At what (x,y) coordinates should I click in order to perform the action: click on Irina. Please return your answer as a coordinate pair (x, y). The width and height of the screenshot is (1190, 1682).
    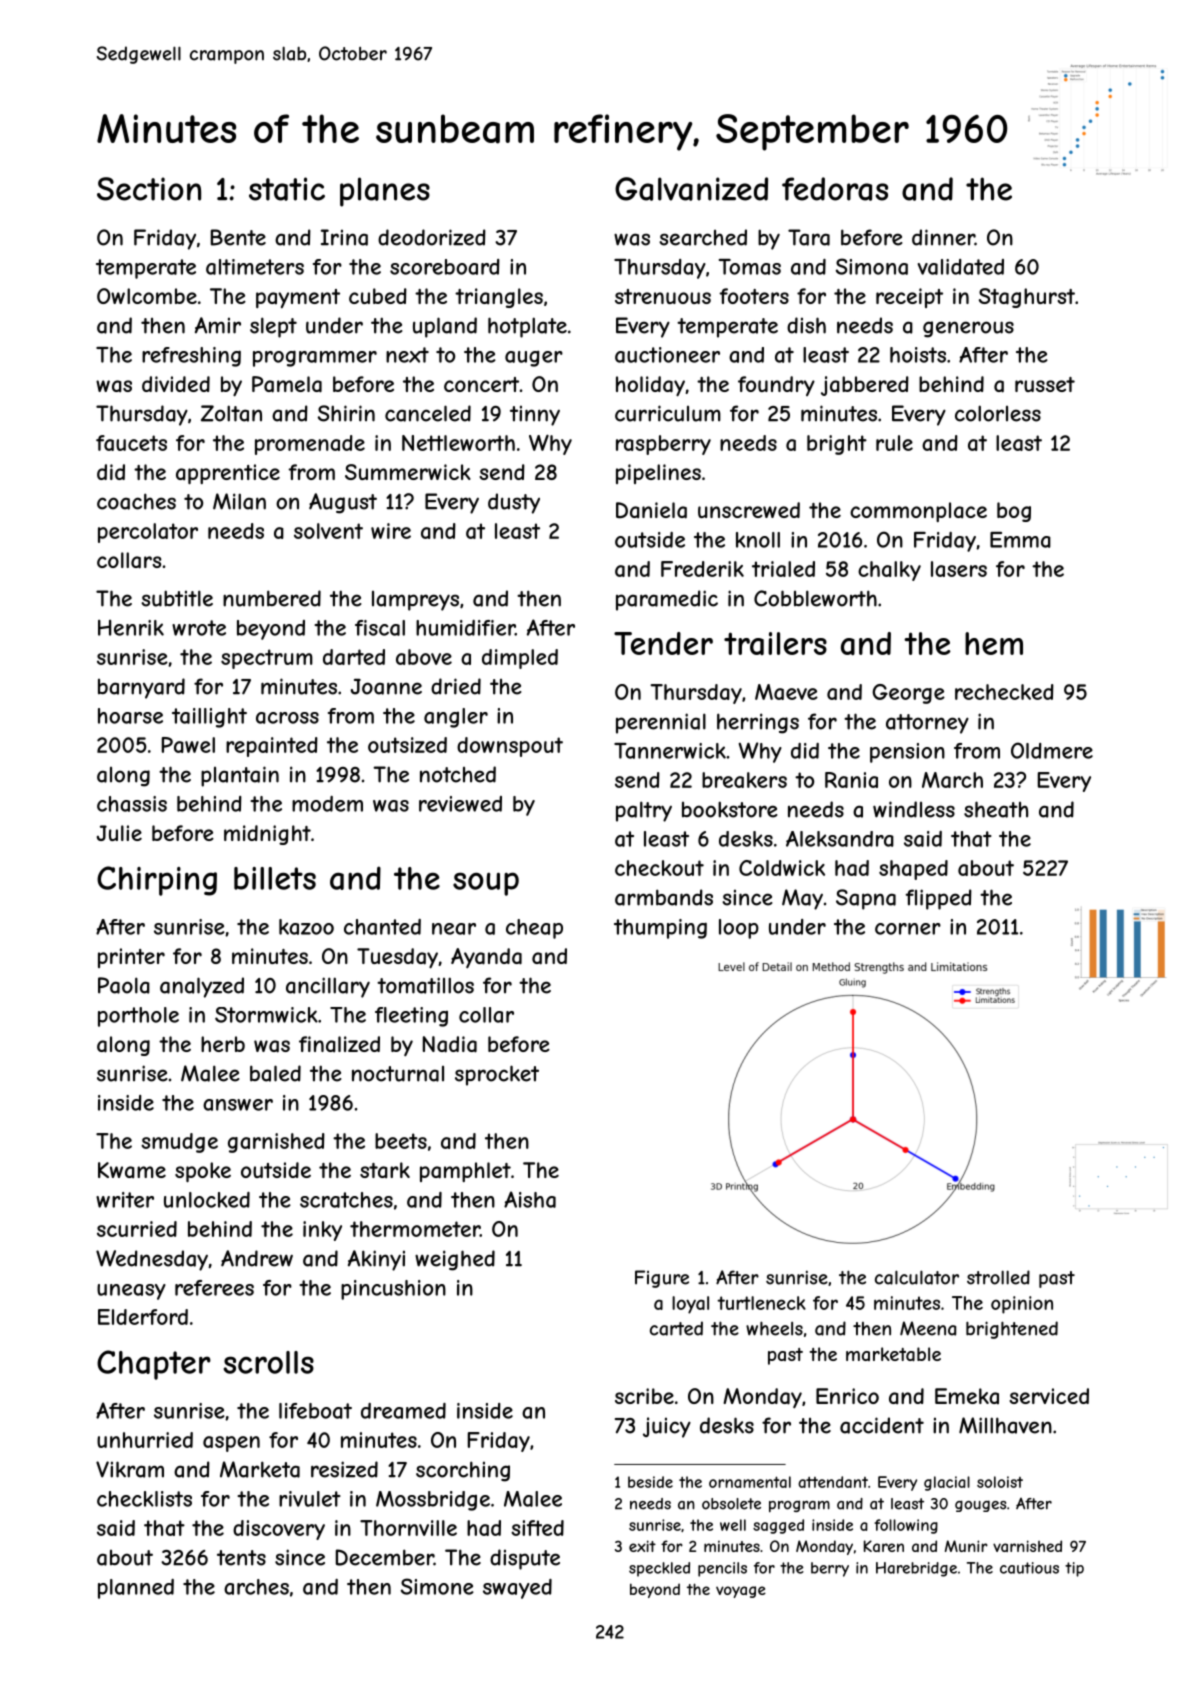
    Looking at the image, I should click on (344, 237).
